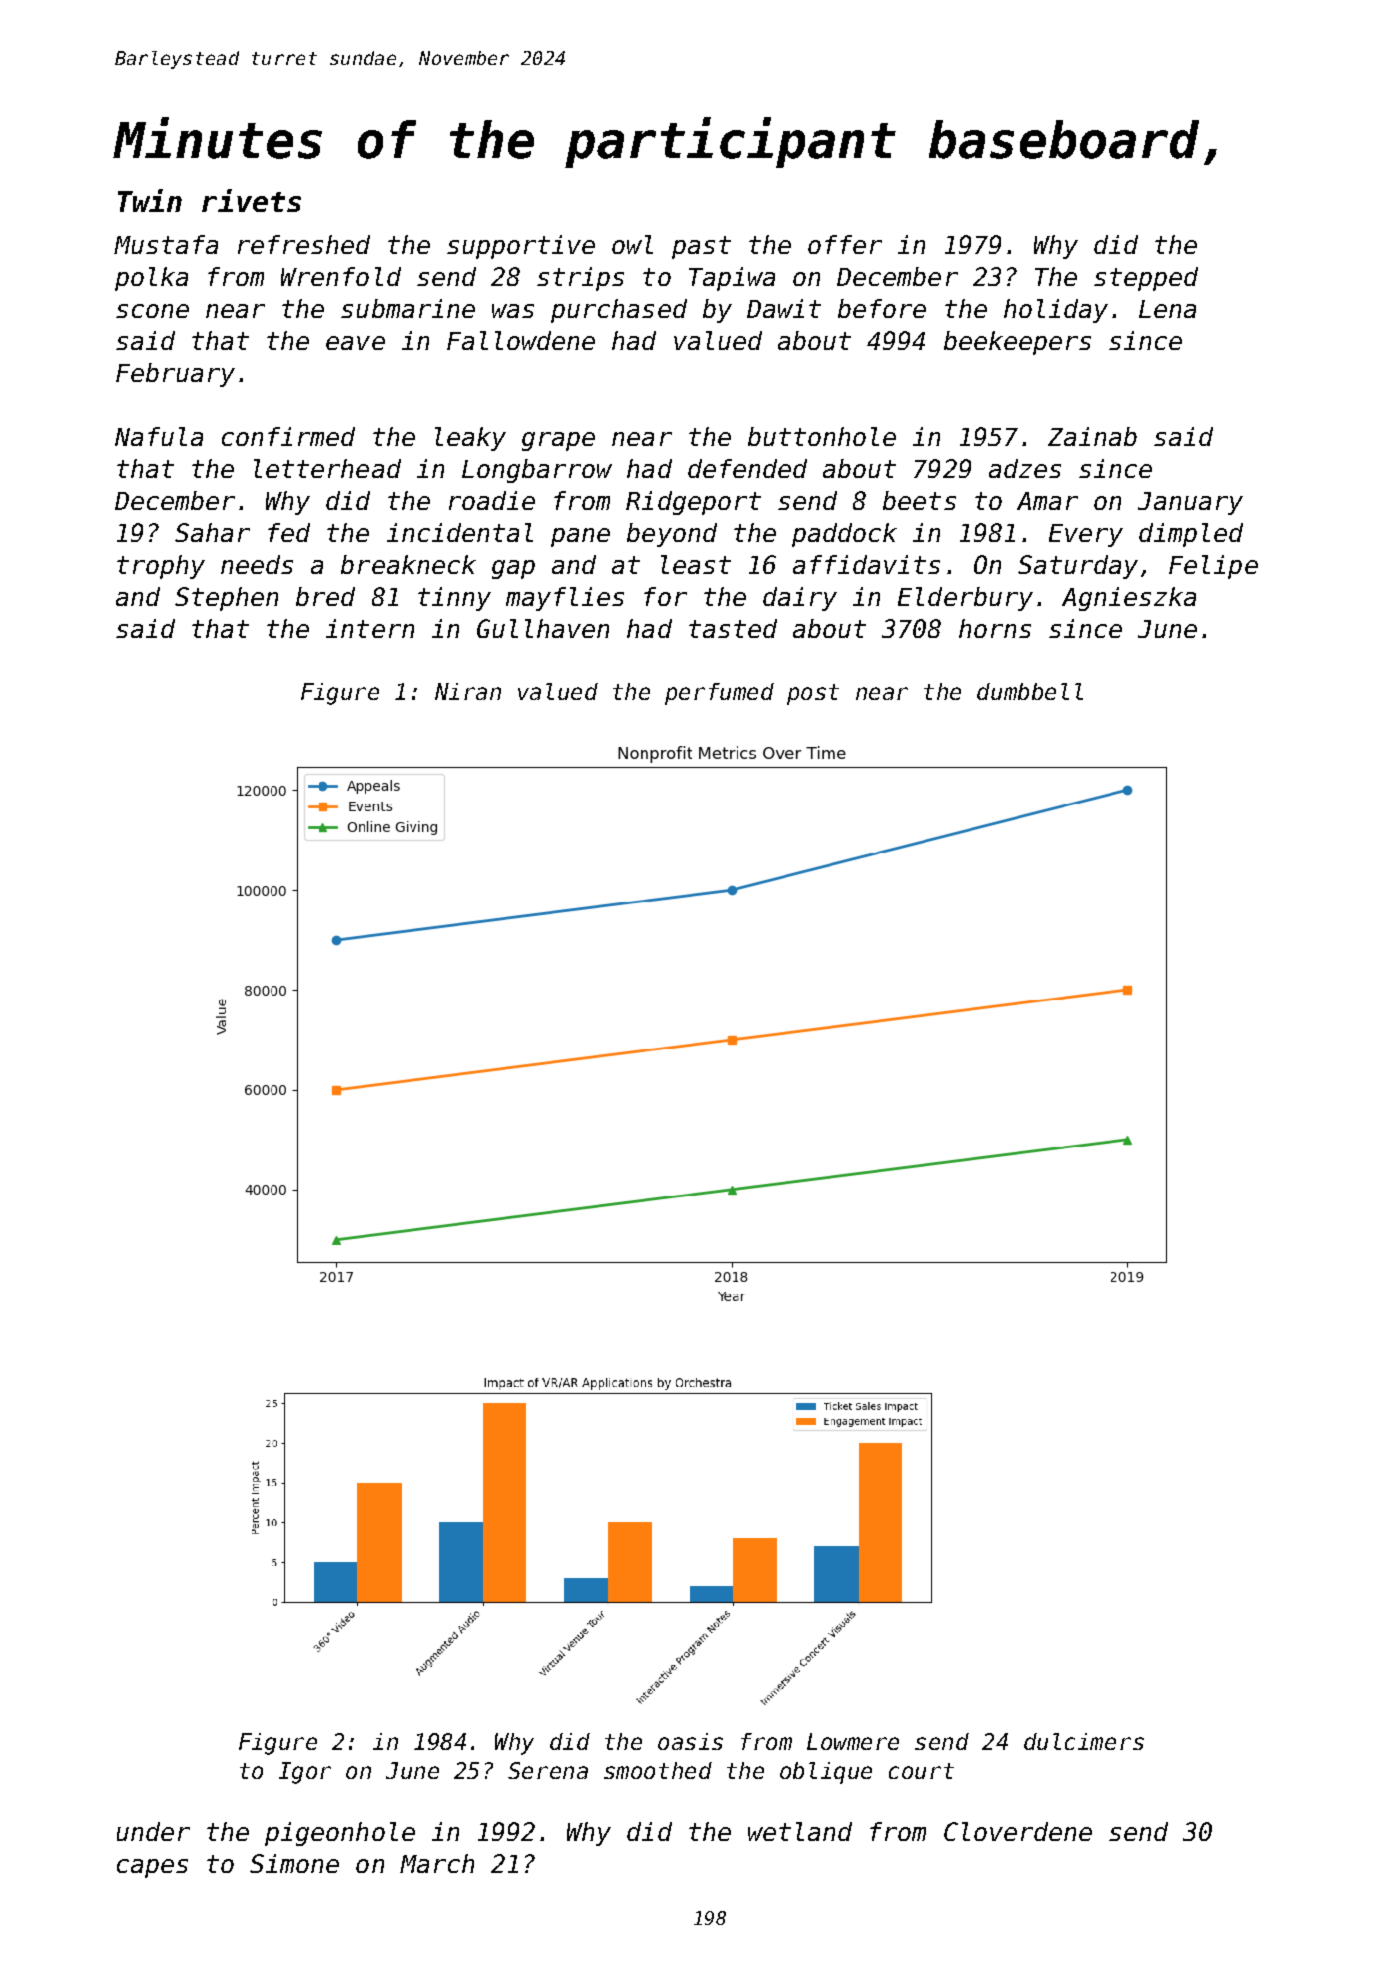 The image size is (1386, 1969). I want to click on beekeepers, so click(1017, 343).
